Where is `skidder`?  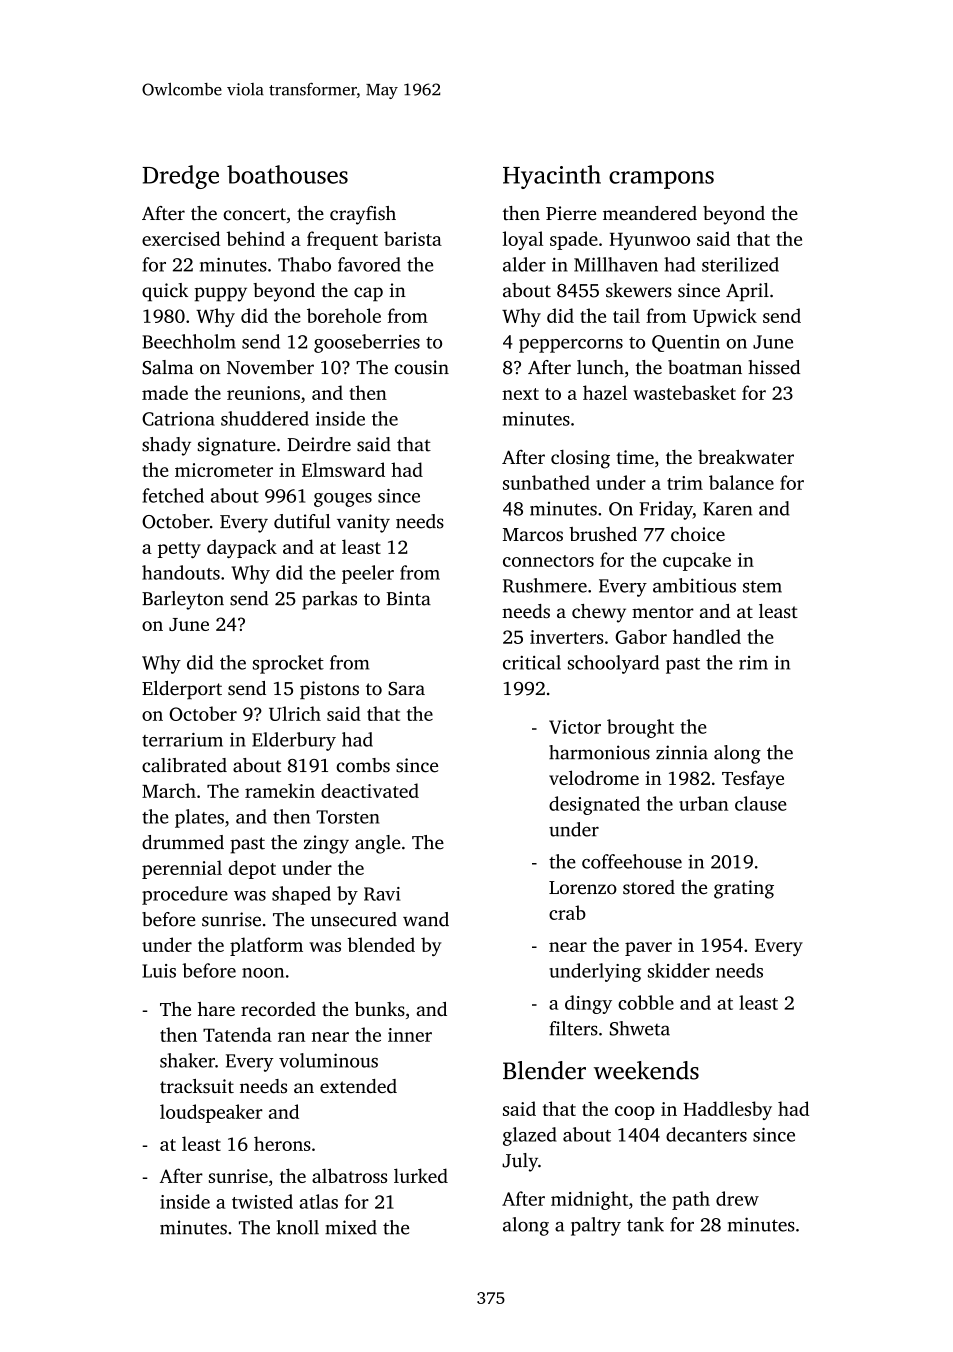
skidder is located at coordinates (679, 970).
